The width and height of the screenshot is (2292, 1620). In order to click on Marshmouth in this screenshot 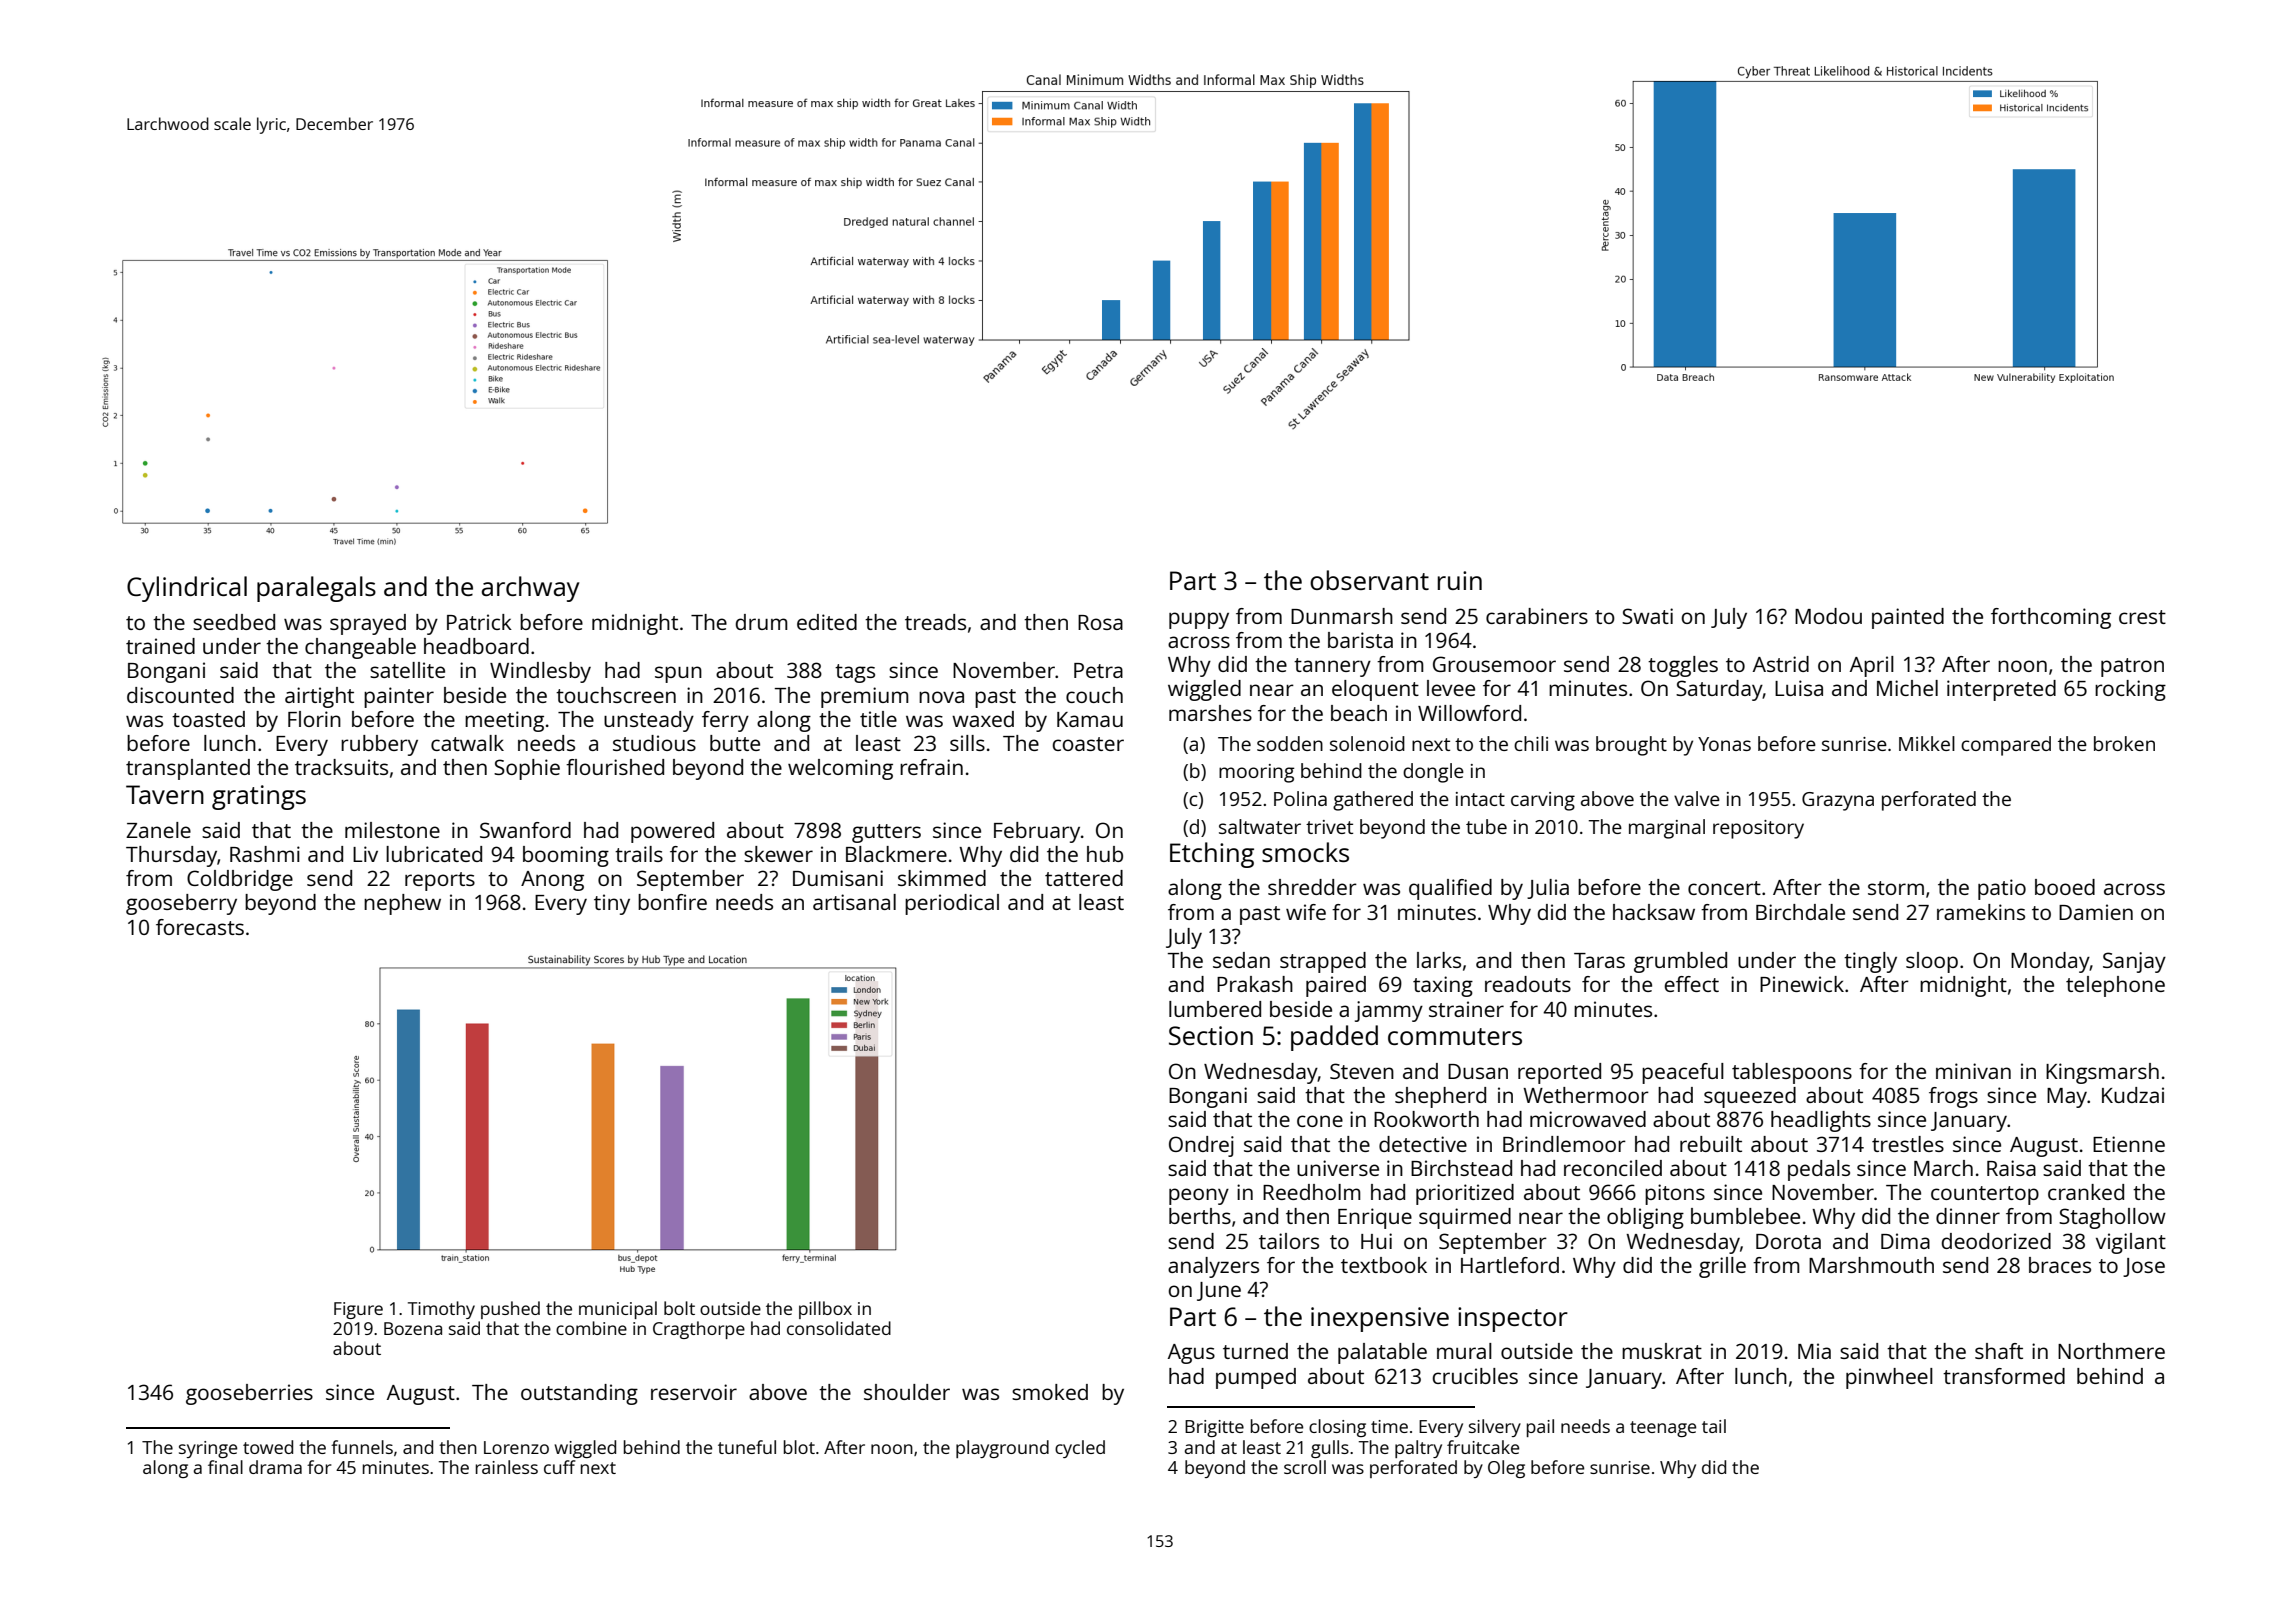, I will do `click(1871, 1265)`.
